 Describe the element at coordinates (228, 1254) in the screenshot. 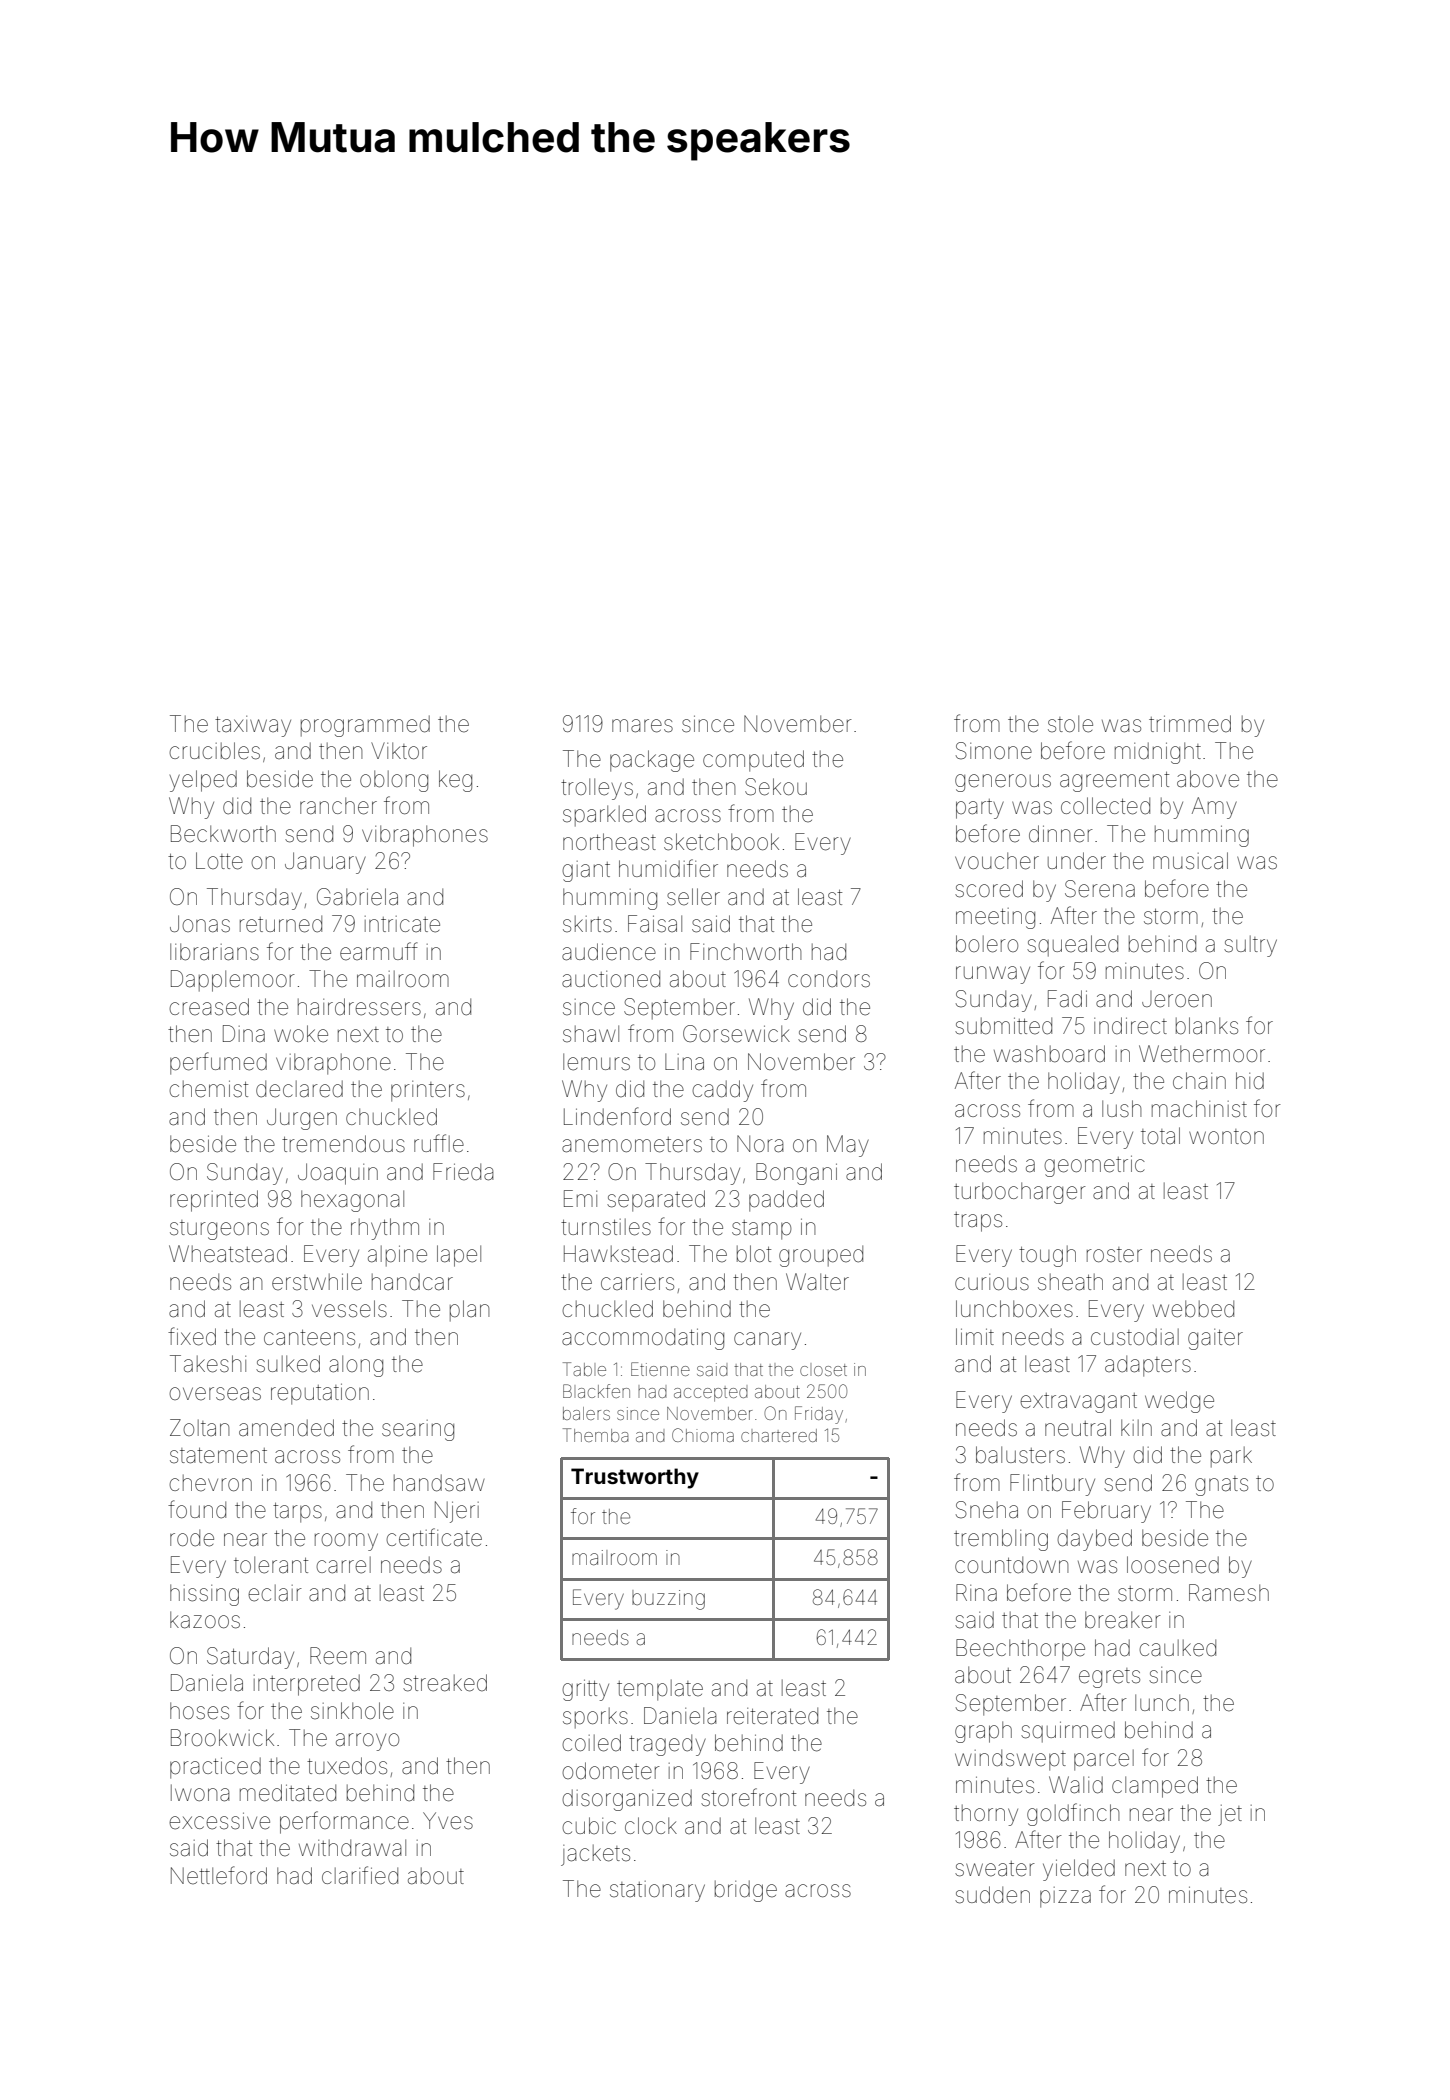

I see `Wheatstead` at that location.
